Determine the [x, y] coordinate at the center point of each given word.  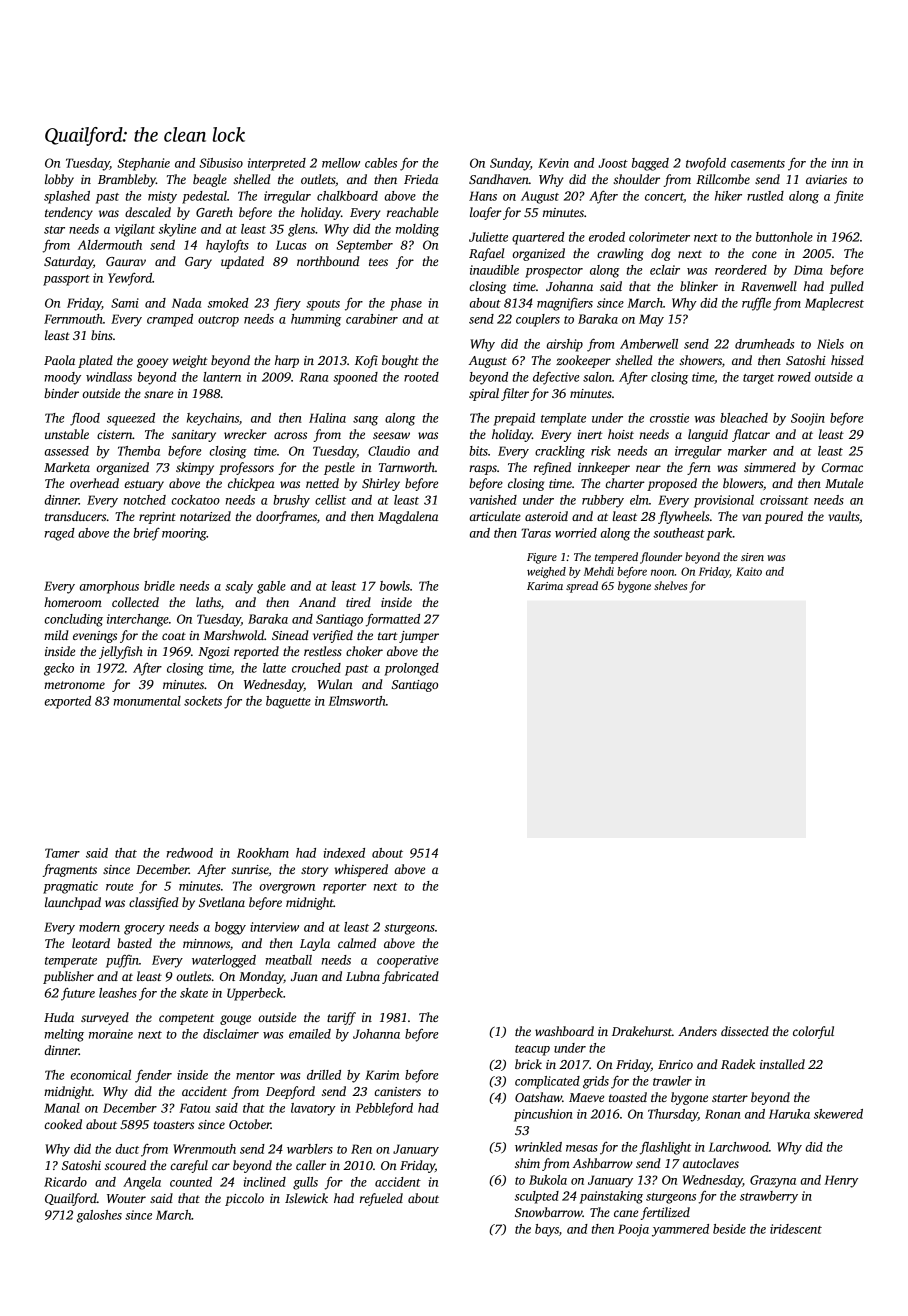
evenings [95, 637]
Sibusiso [221, 163]
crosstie [669, 418]
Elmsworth [356, 701]
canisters [398, 1091]
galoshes [99, 1216]
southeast [679, 533]
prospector [554, 272]
